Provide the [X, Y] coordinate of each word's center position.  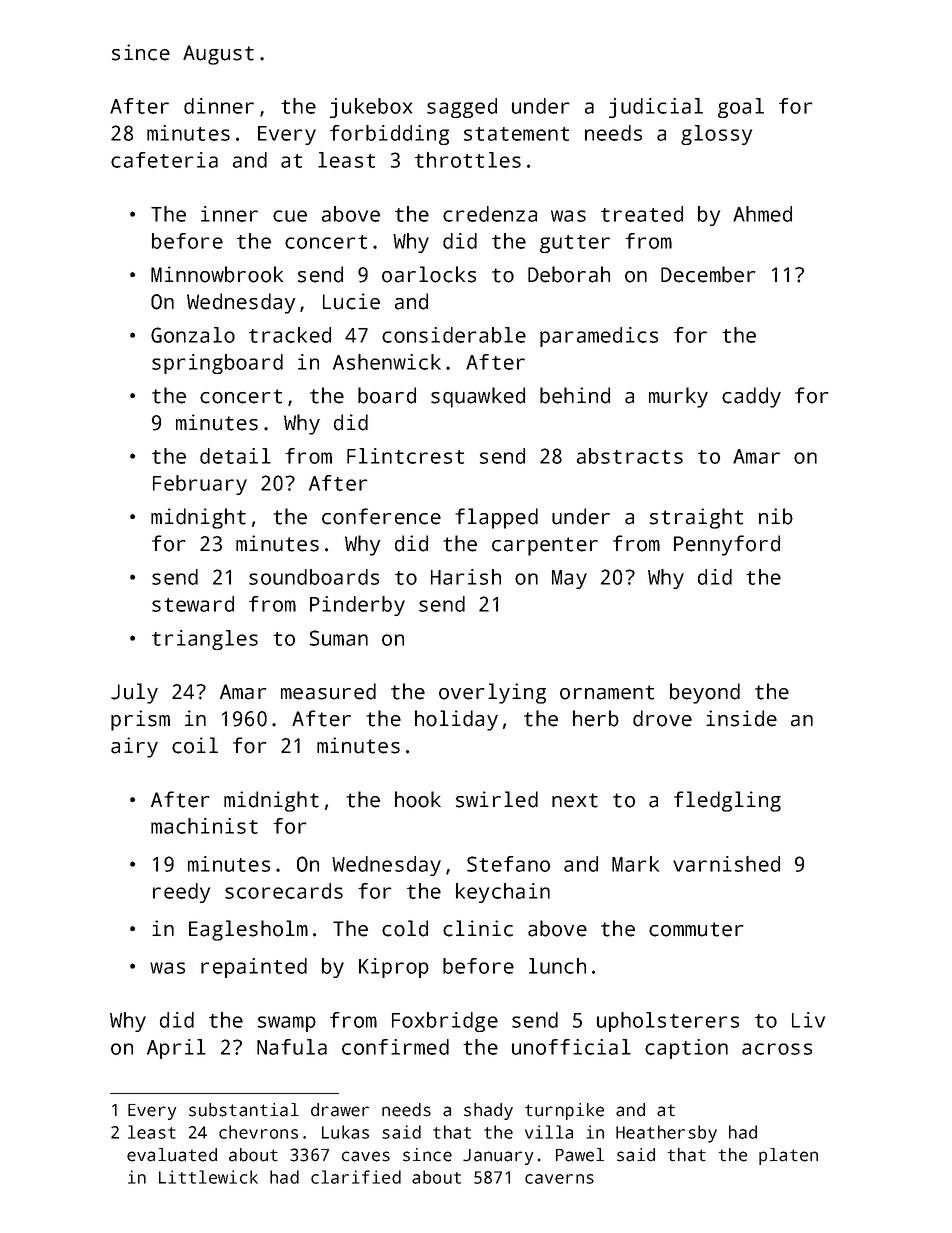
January [498, 1157]
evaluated [172, 1155]
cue [290, 216]
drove [662, 718]
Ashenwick [387, 362]
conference [381, 516]
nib [776, 516]
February [200, 485]
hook [418, 799]
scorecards [284, 891]
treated [642, 214]
